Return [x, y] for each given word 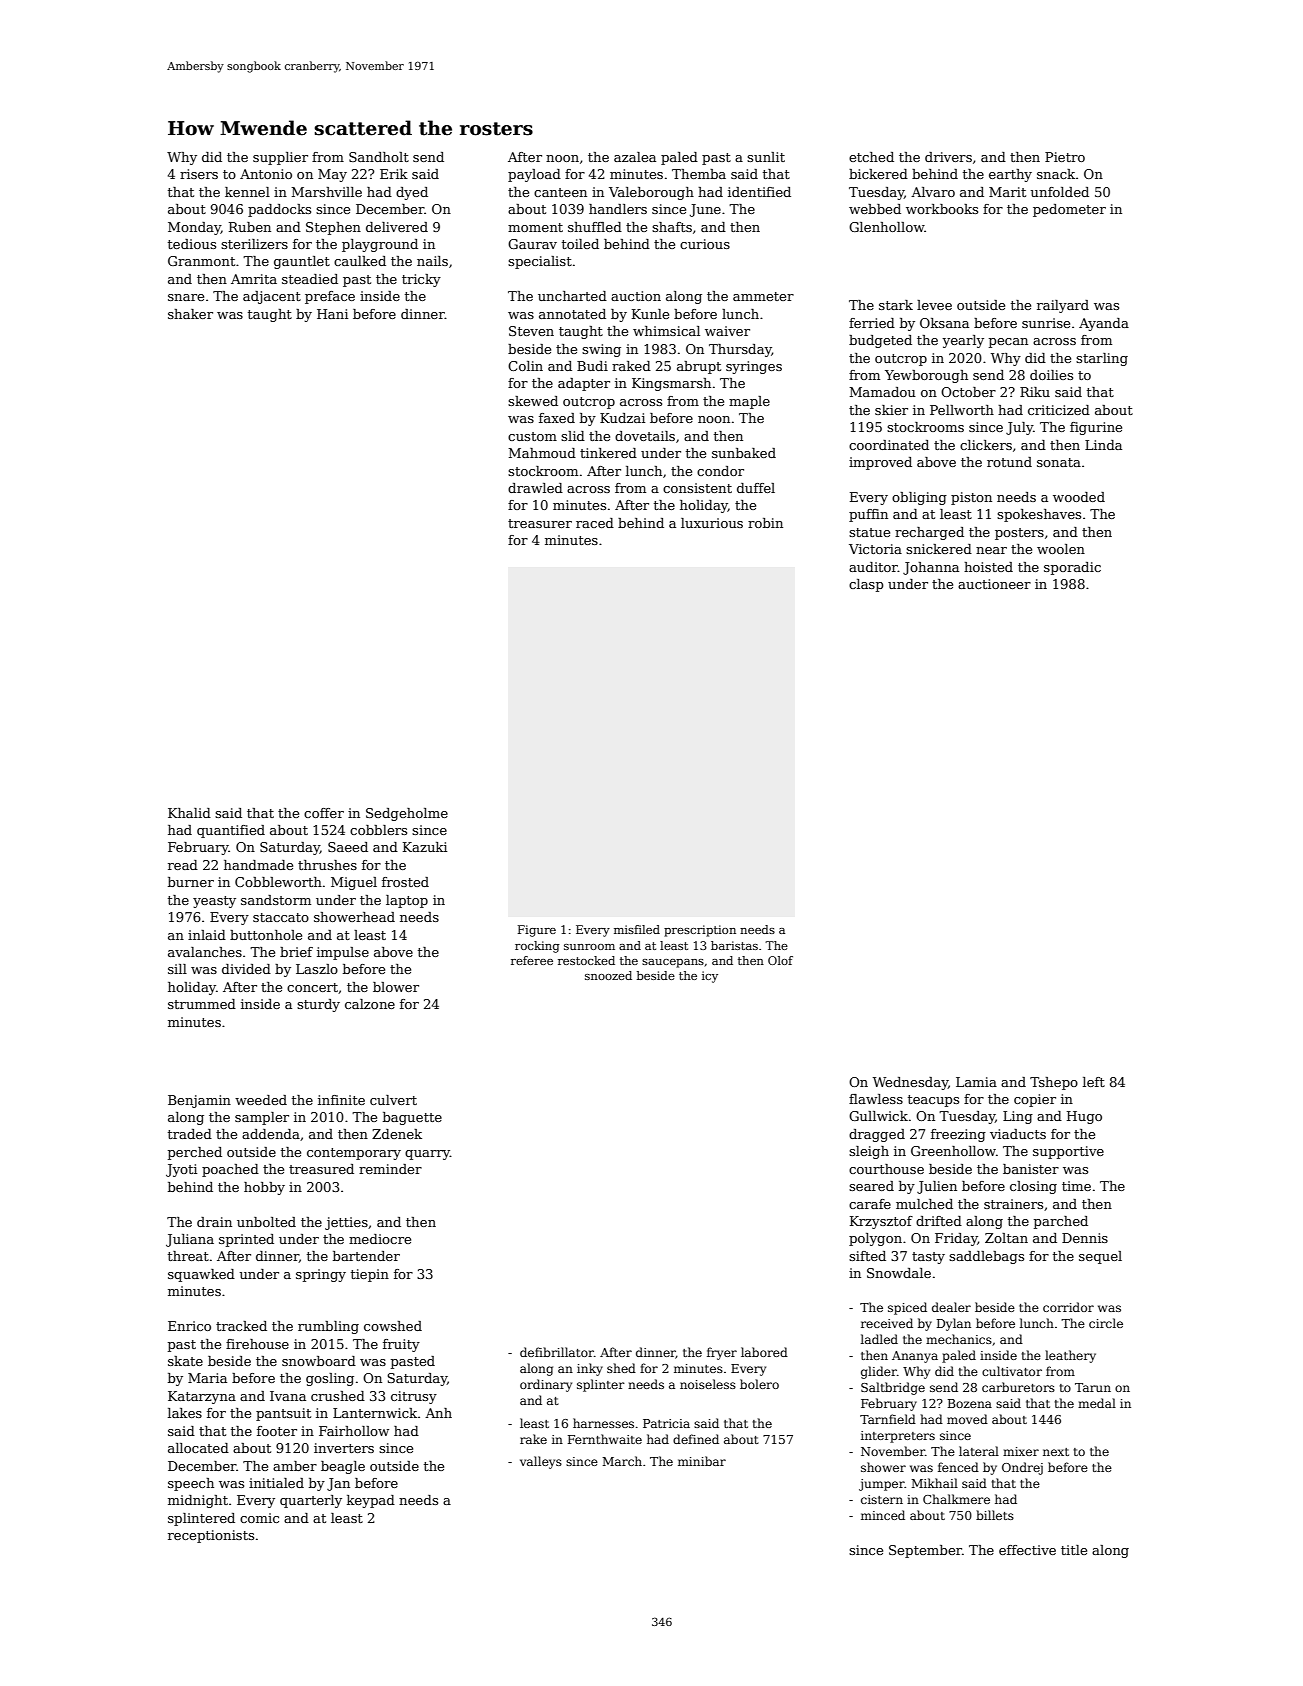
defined [696, 1439]
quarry [427, 1155]
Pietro [1065, 157]
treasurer [540, 523]
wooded [1079, 497]
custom [532, 436]
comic [259, 1518]
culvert [393, 1100]
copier [1035, 1100]
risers [199, 174]
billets [995, 1515]
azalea [635, 157]
